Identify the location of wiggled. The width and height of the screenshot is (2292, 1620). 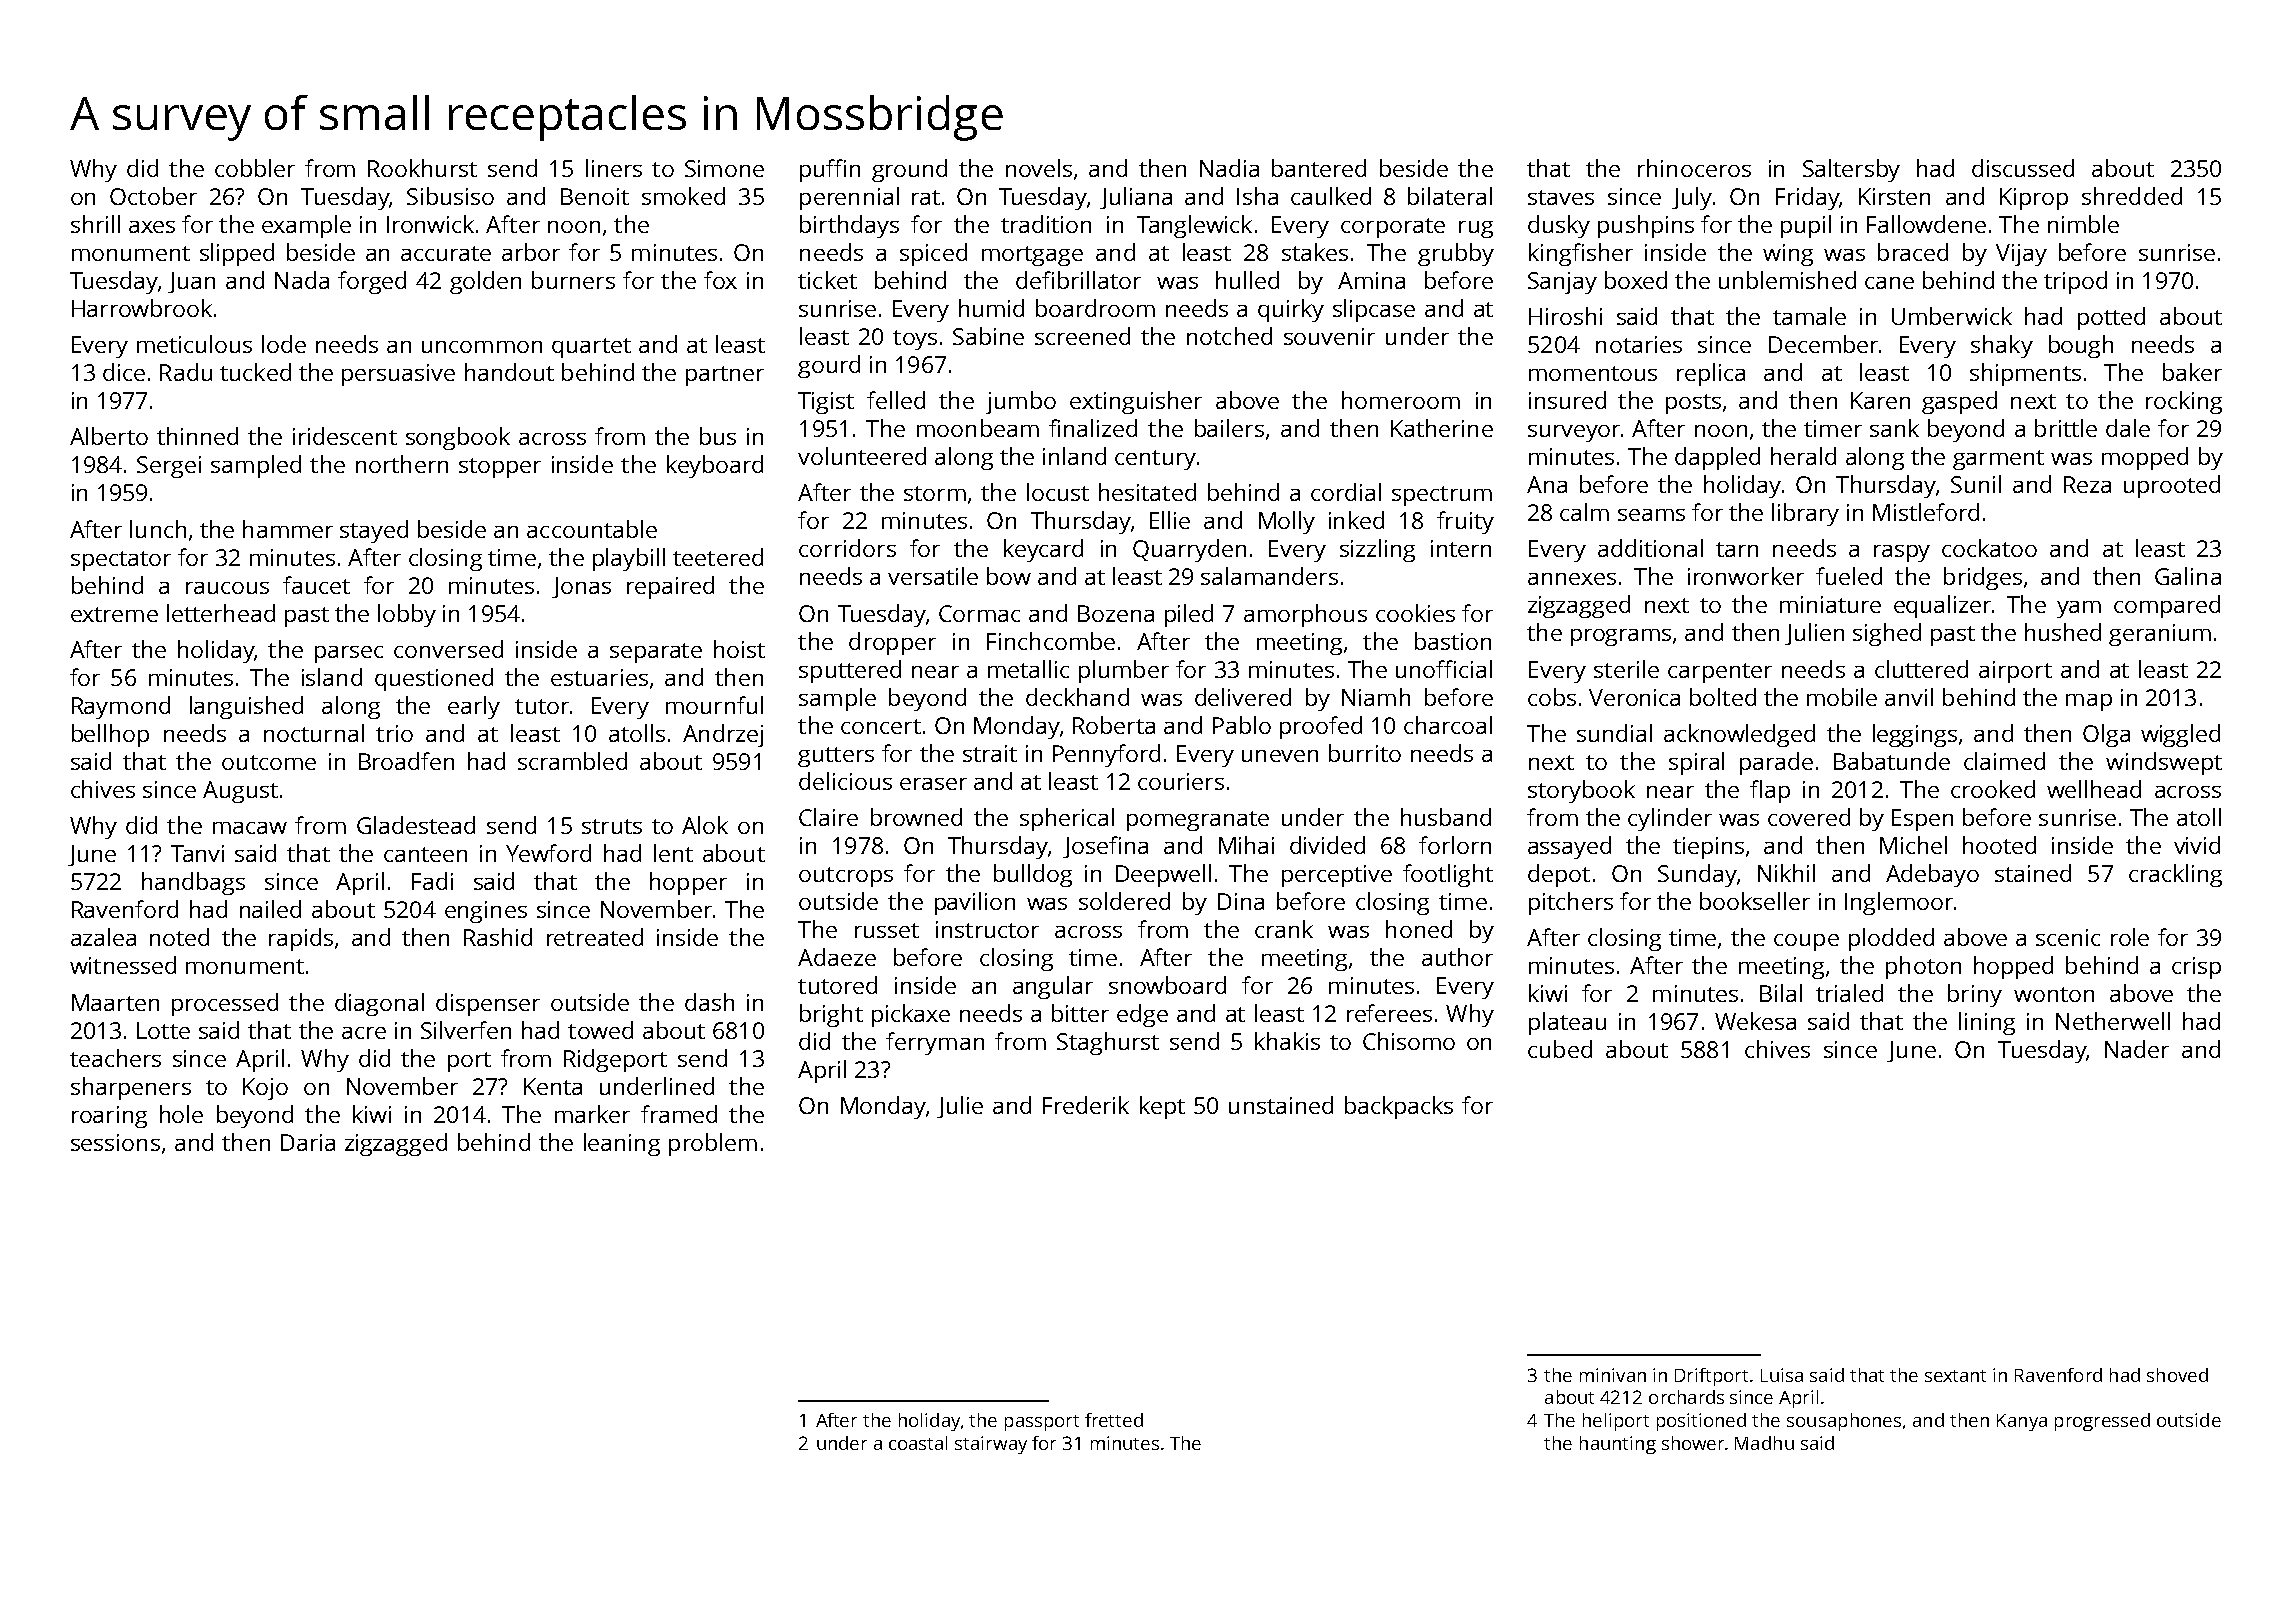
(2180, 735).
